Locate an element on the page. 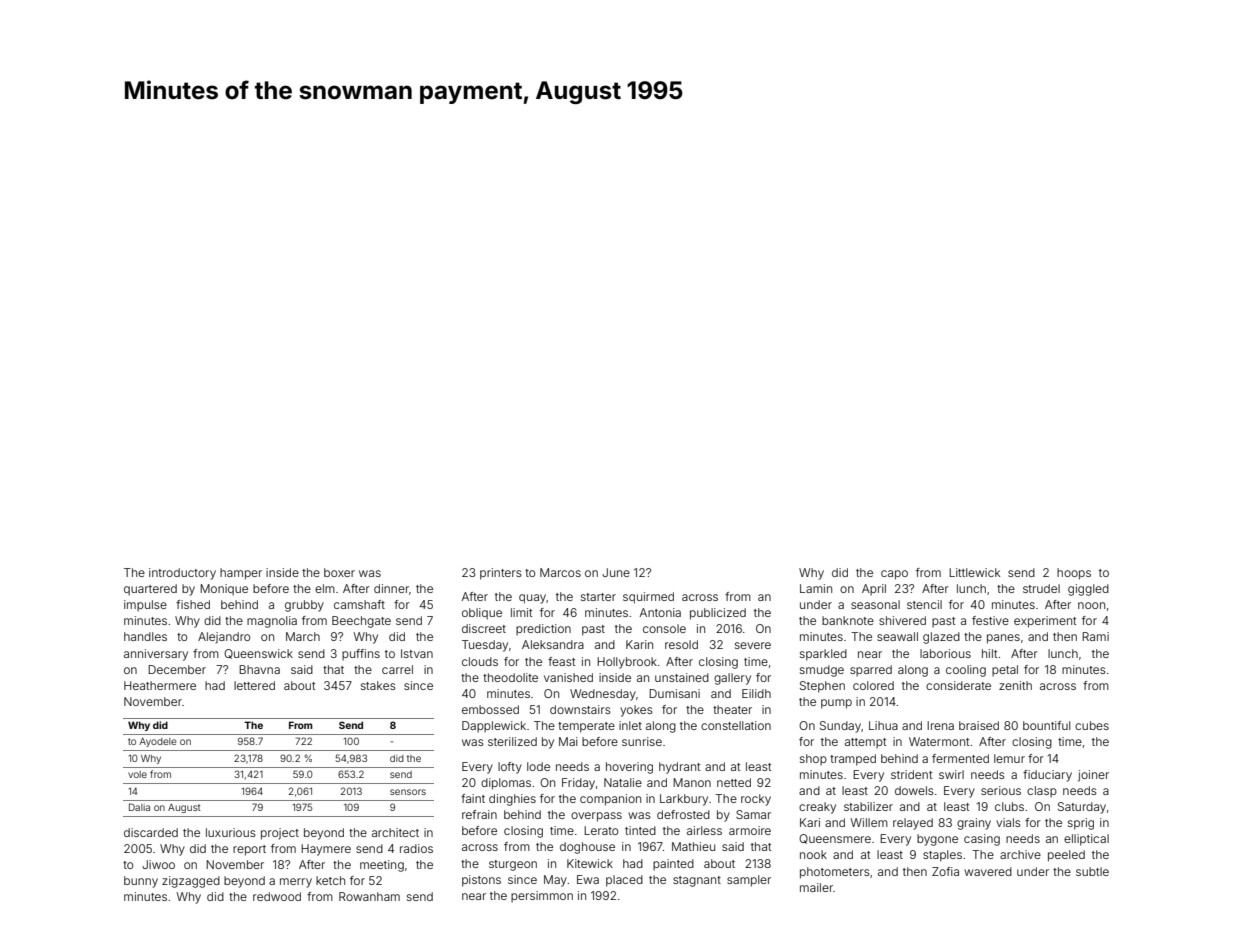  temperate is located at coordinates (586, 727).
